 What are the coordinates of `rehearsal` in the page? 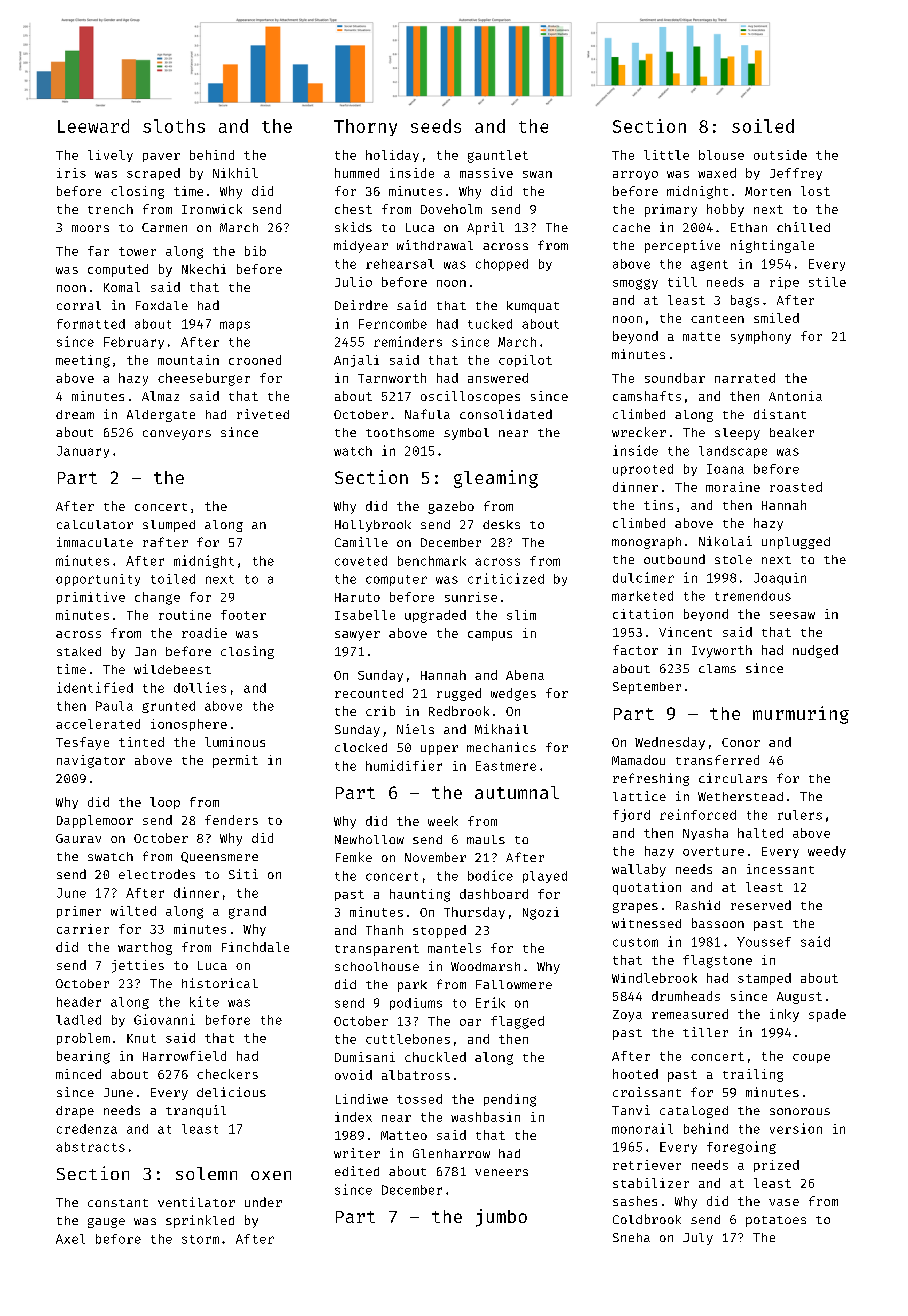 It's located at (400, 264).
